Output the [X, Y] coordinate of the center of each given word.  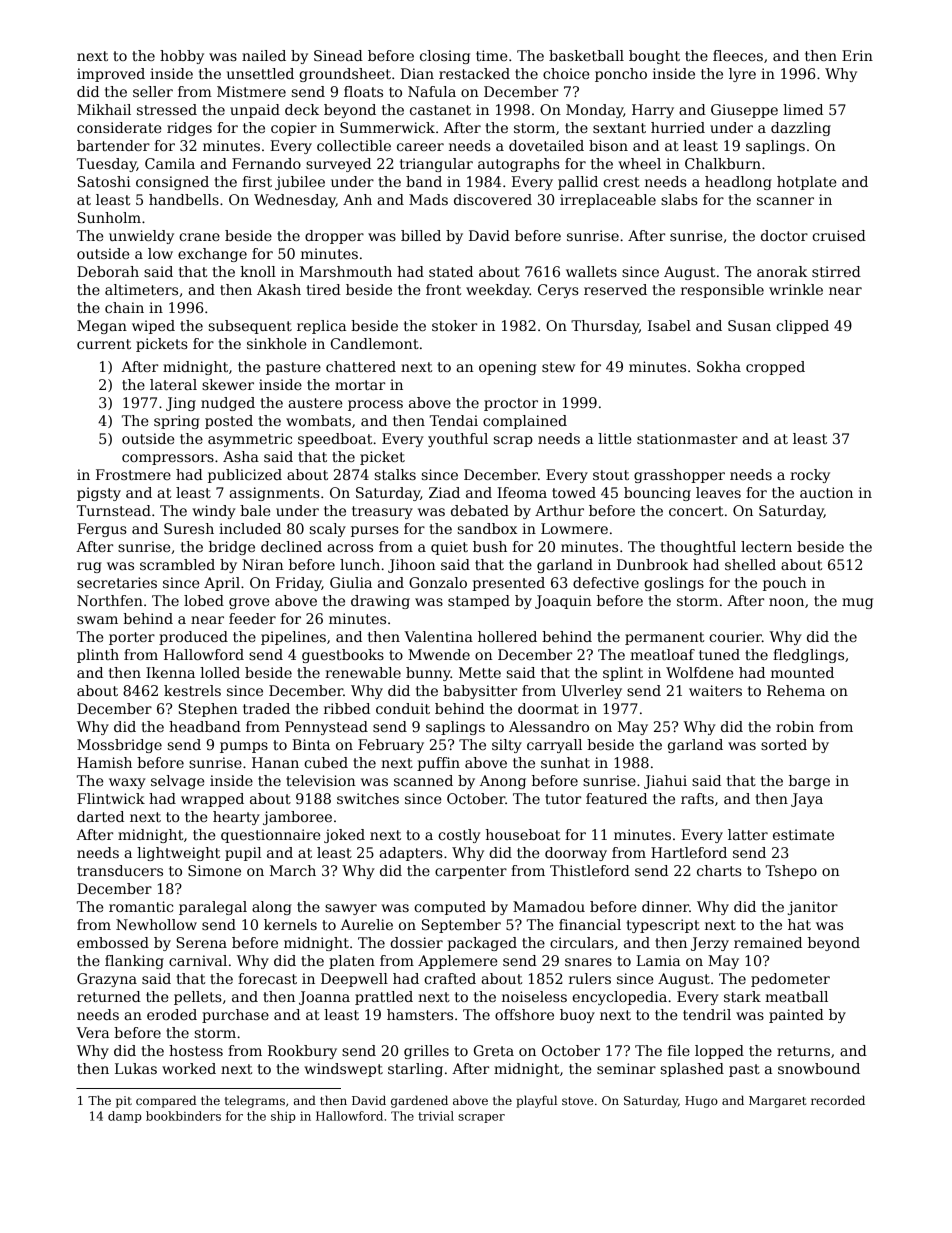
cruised [839, 235]
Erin [857, 55]
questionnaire [270, 836]
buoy [577, 1016]
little [614, 438]
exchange [212, 255]
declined [291, 546]
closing [445, 57]
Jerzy [710, 944]
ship [283, 1117]
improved [111, 75]
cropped [775, 368]
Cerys [558, 291]
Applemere [457, 962]
